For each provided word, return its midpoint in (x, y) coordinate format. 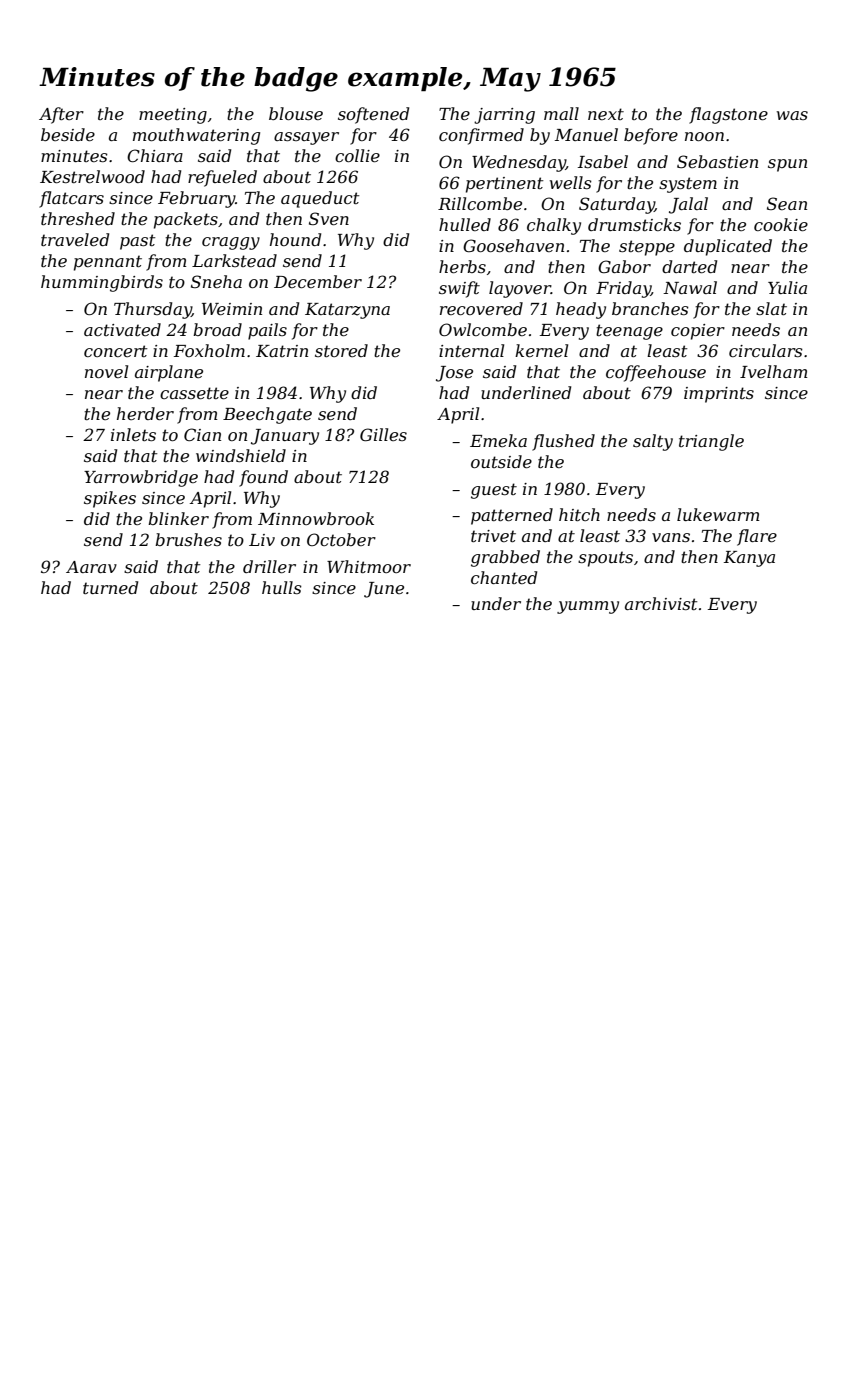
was (792, 115)
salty (653, 442)
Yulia (787, 287)
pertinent (505, 185)
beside (68, 134)
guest (494, 491)
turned (110, 587)
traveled (75, 239)
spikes (110, 499)
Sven (329, 218)
